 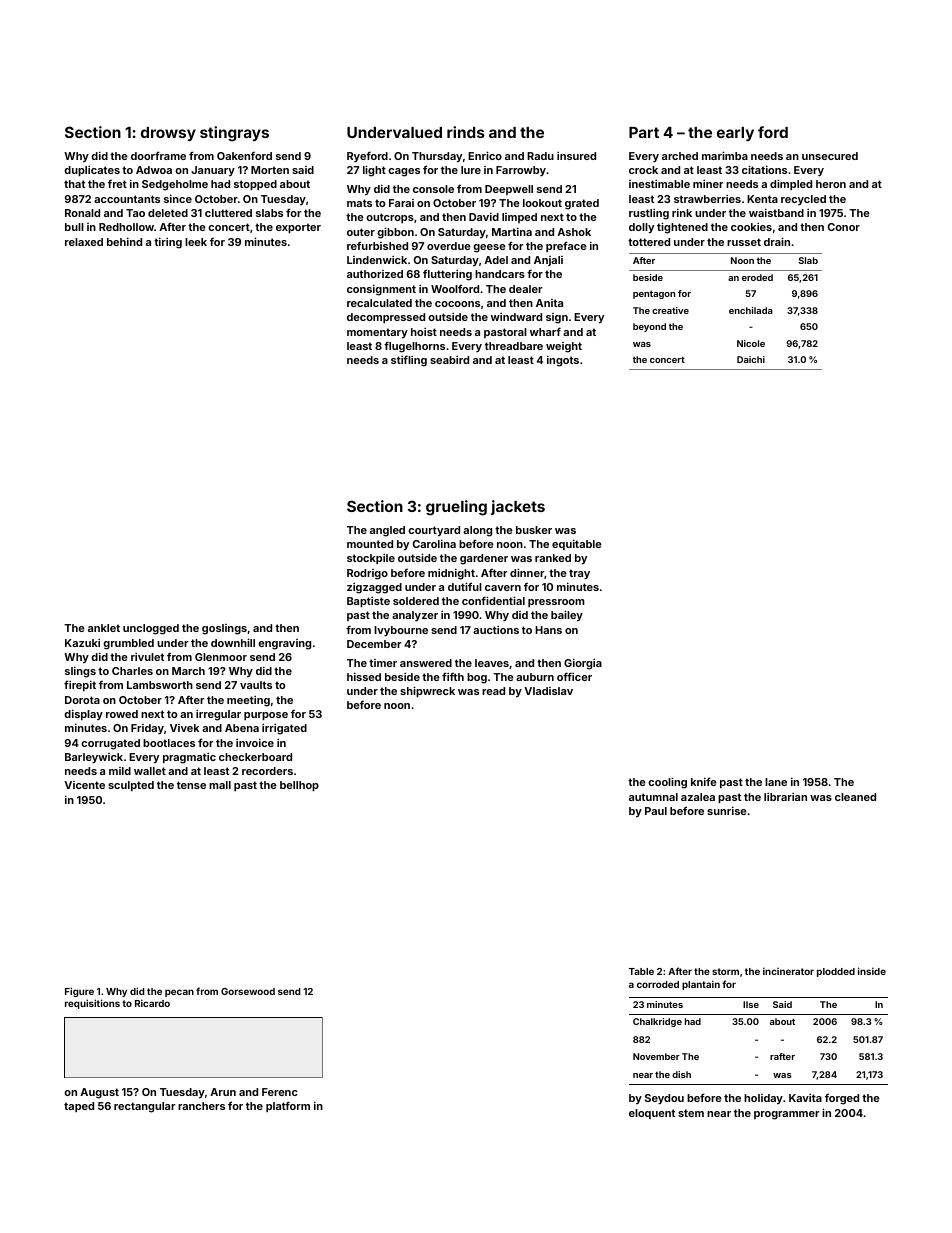 I want to click on stingrays, so click(x=234, y=134).
